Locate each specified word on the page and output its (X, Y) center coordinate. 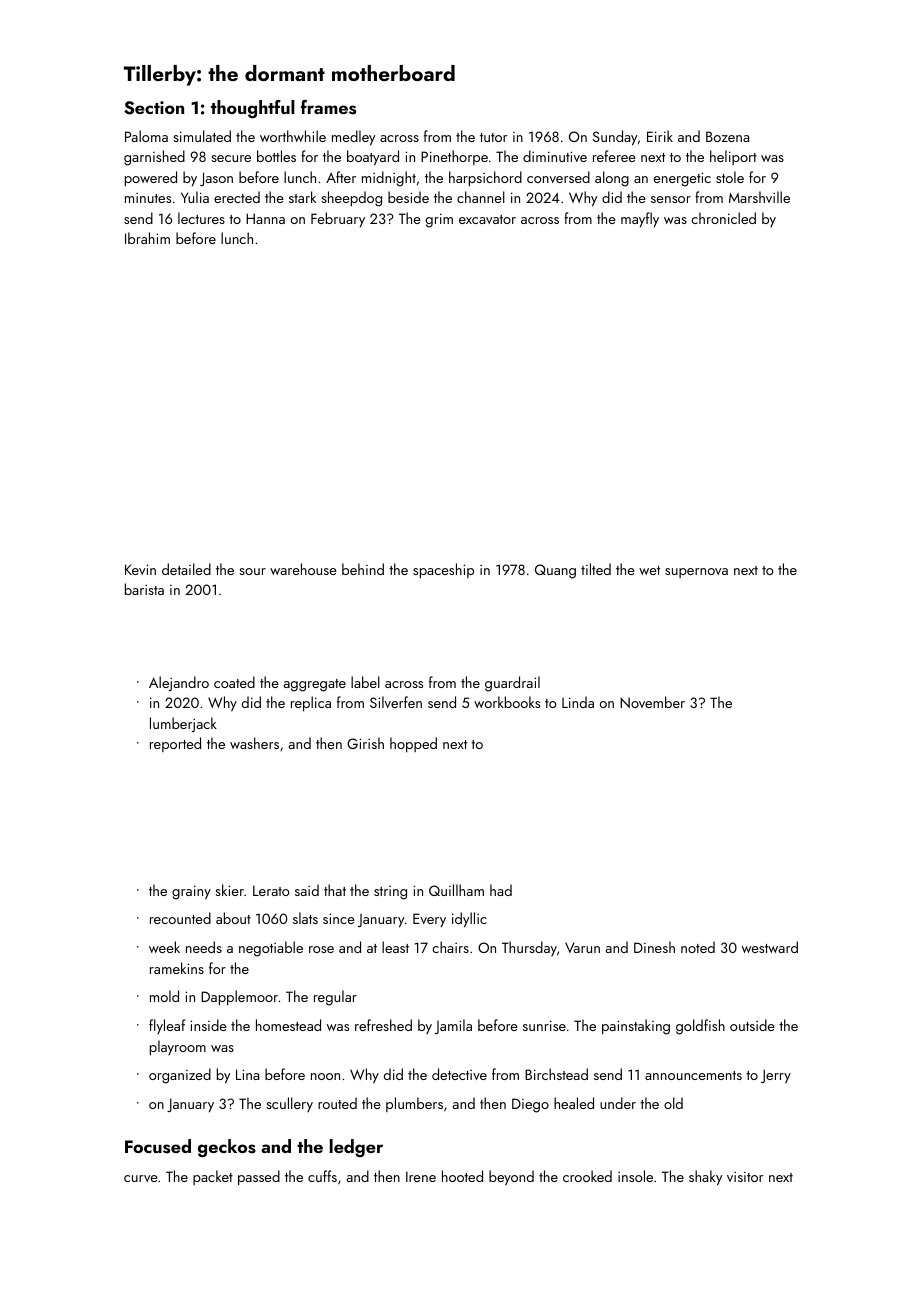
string (390, 893)
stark (302, 197)
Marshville (759, 197)
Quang (555, 571)
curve (141, 1178)
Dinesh (654, 947)
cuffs (322, 1176)
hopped (413, 744)
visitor (745, 1177)
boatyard (373, 158)
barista (144, 589)
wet (649, 570)
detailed (186, 569)
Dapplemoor (239, 997)
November (652, 702)
